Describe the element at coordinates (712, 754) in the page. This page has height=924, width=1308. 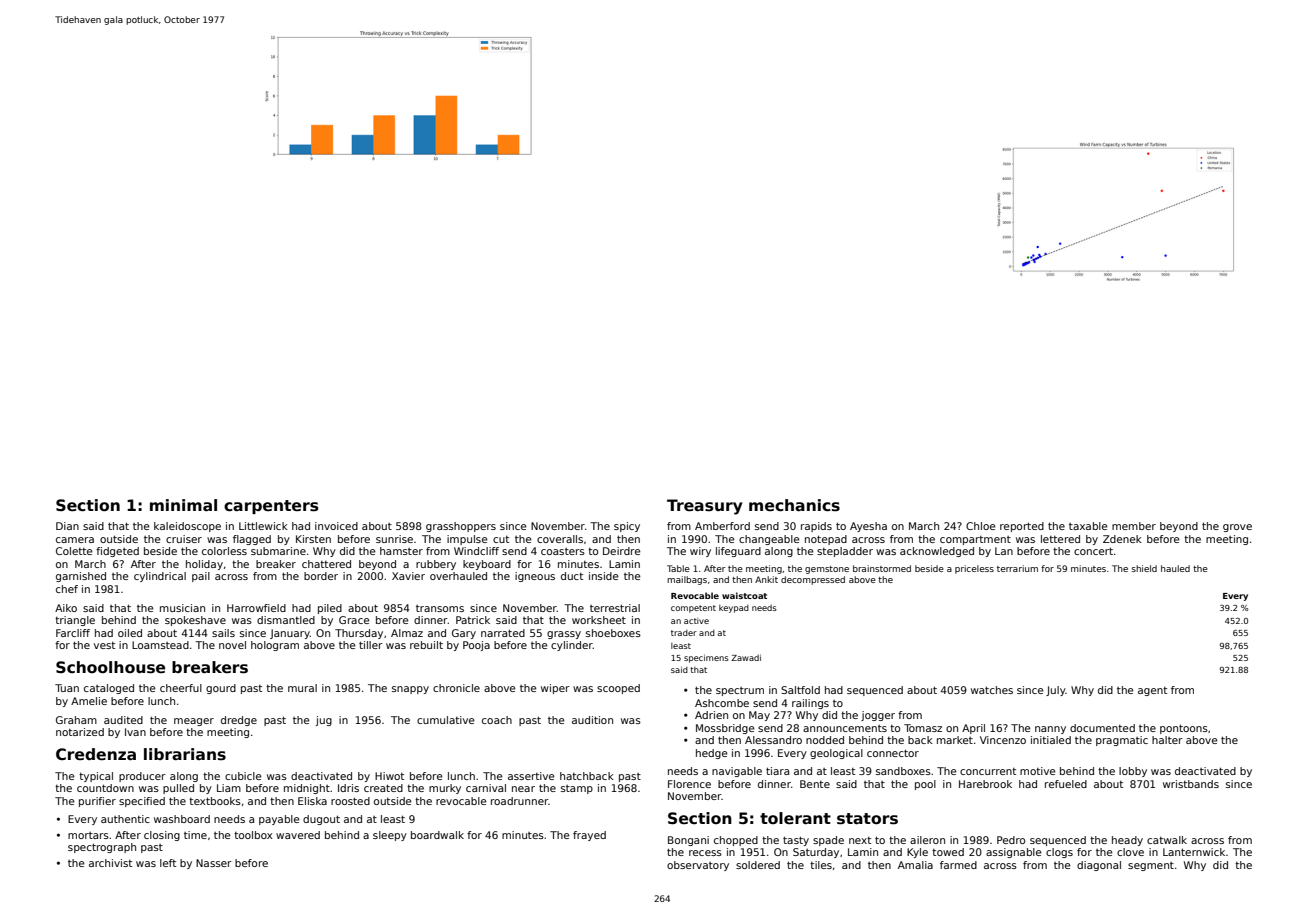
I see `hedge` at that location.
